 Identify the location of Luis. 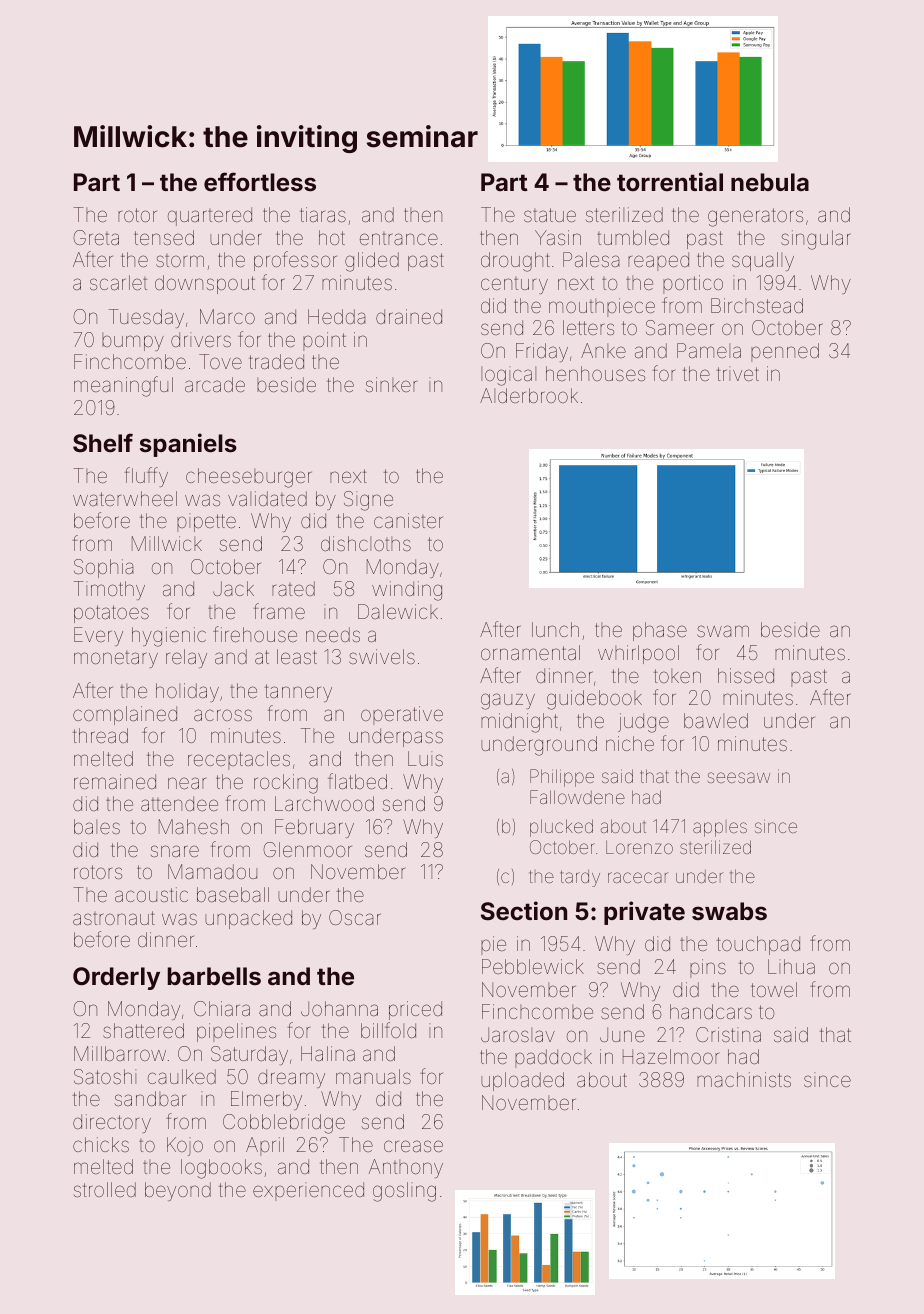
(425, 758).
